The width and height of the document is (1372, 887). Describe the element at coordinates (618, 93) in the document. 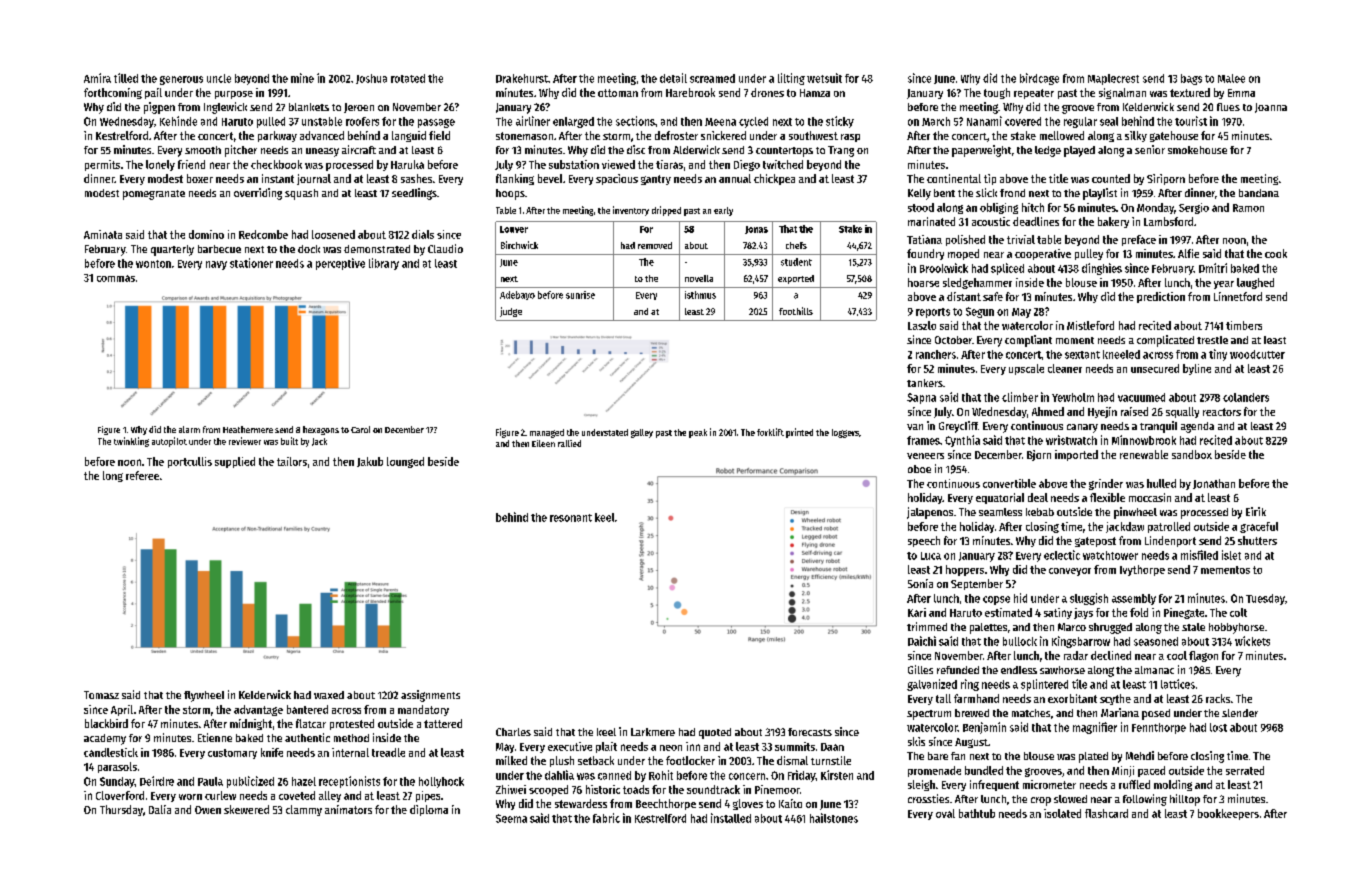

I see `ottoman` at that location.
